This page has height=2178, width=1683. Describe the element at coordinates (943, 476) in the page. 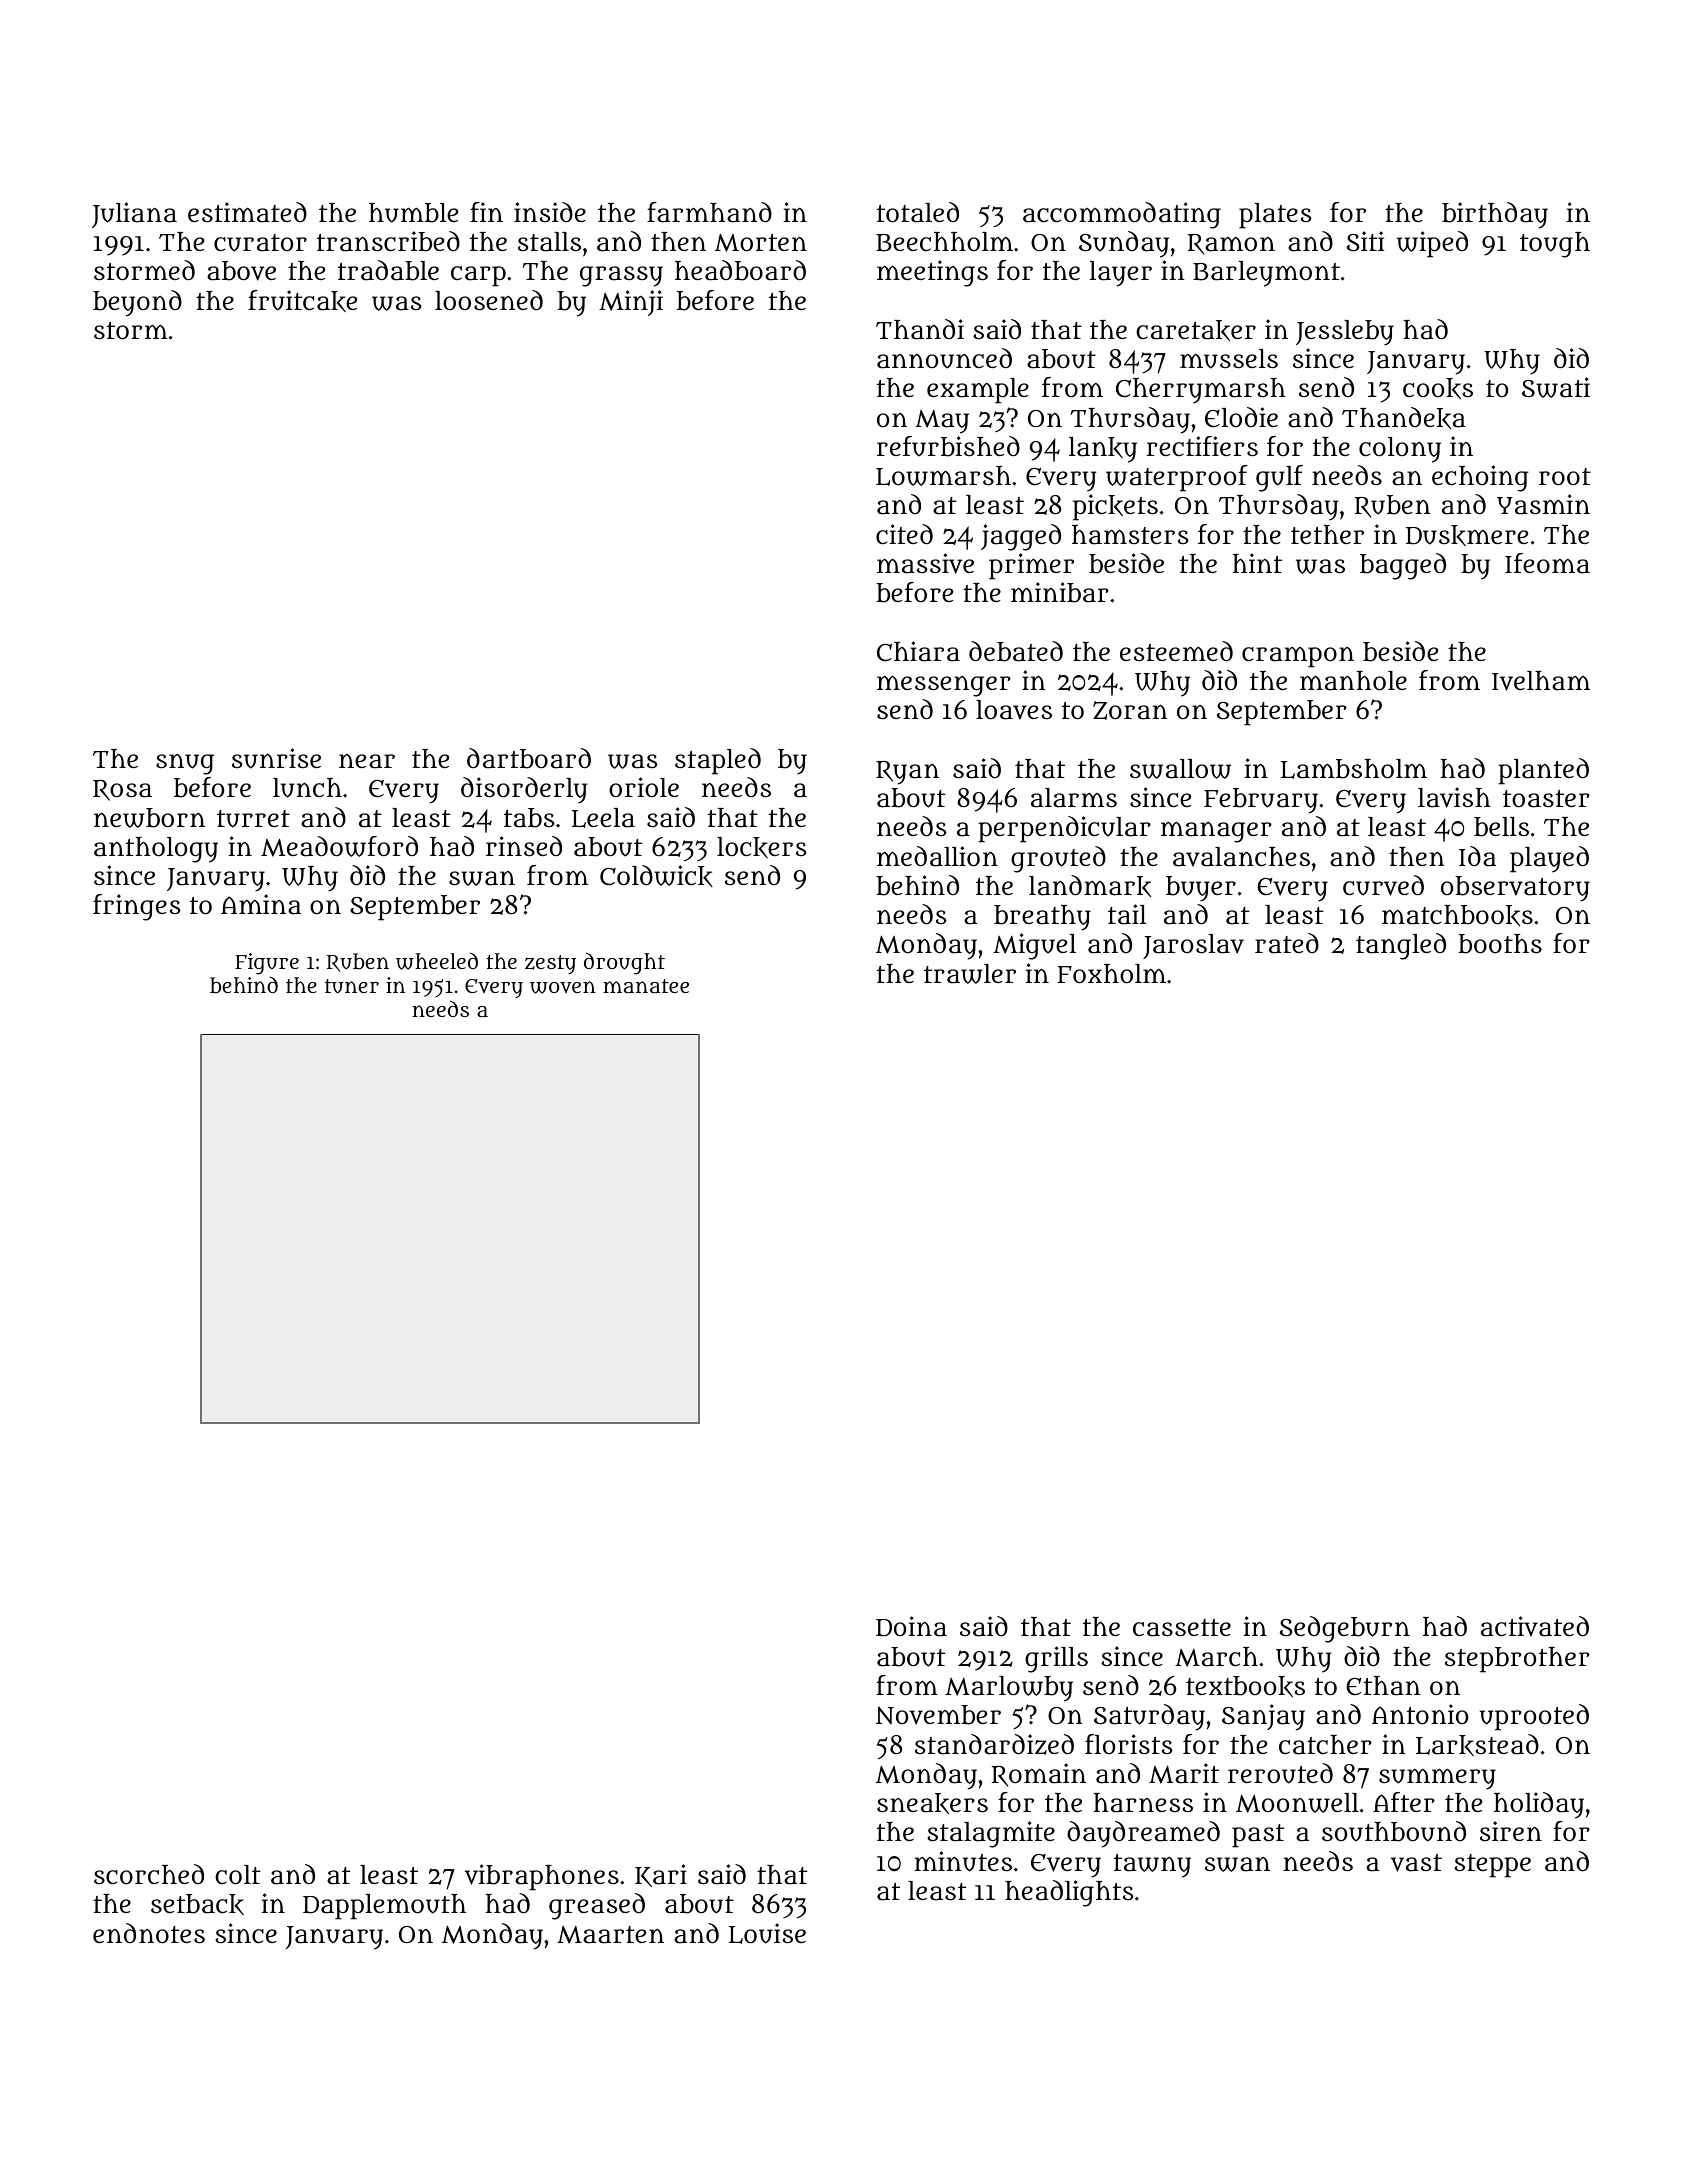

I see `Lowmarsh` at that location.
